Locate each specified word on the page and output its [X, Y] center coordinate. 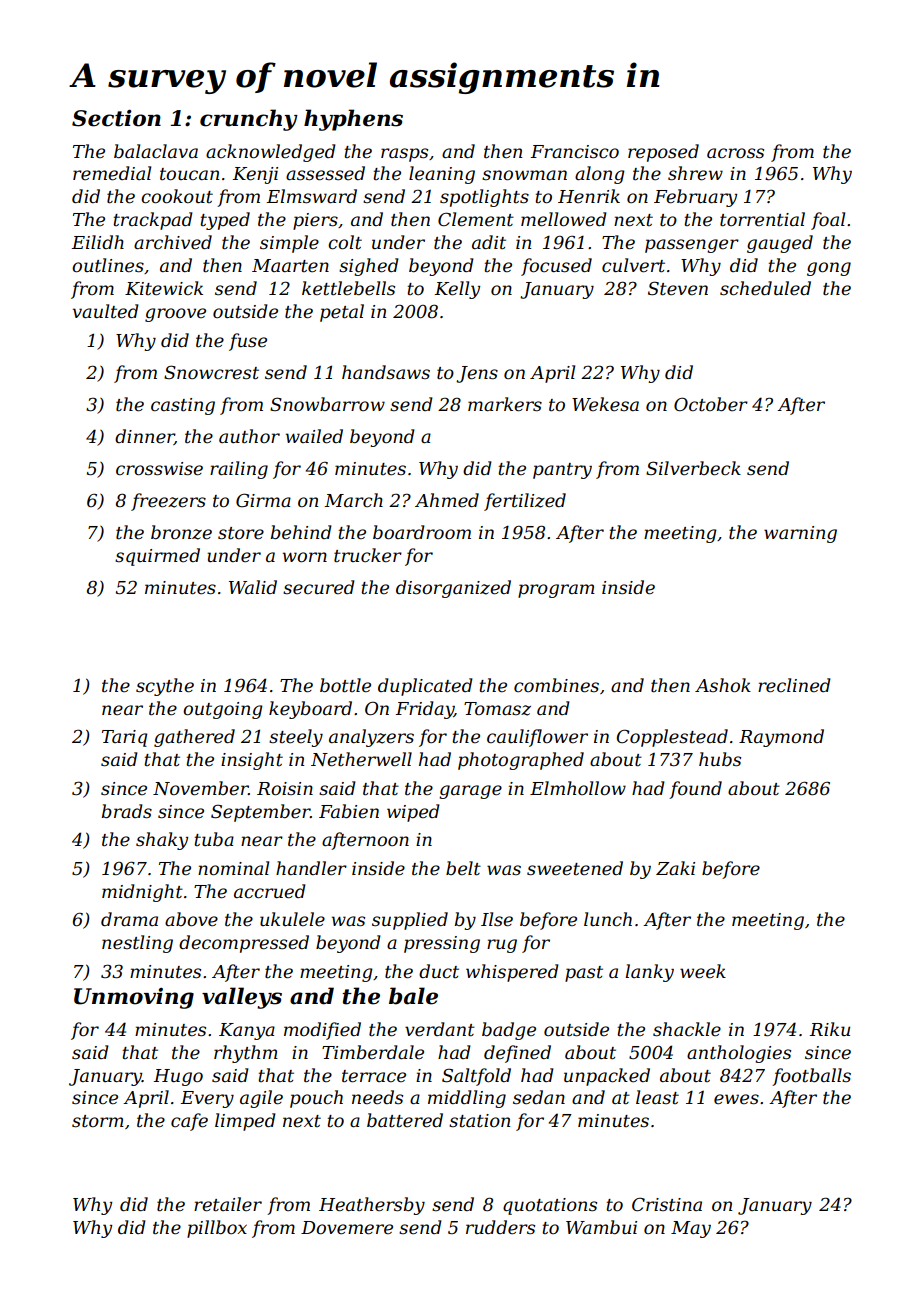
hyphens [353, 120]
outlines [108, 265]
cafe [189, 1122]
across [735, 153]
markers [505, 404]
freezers [168, 502]
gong [829, 269]
